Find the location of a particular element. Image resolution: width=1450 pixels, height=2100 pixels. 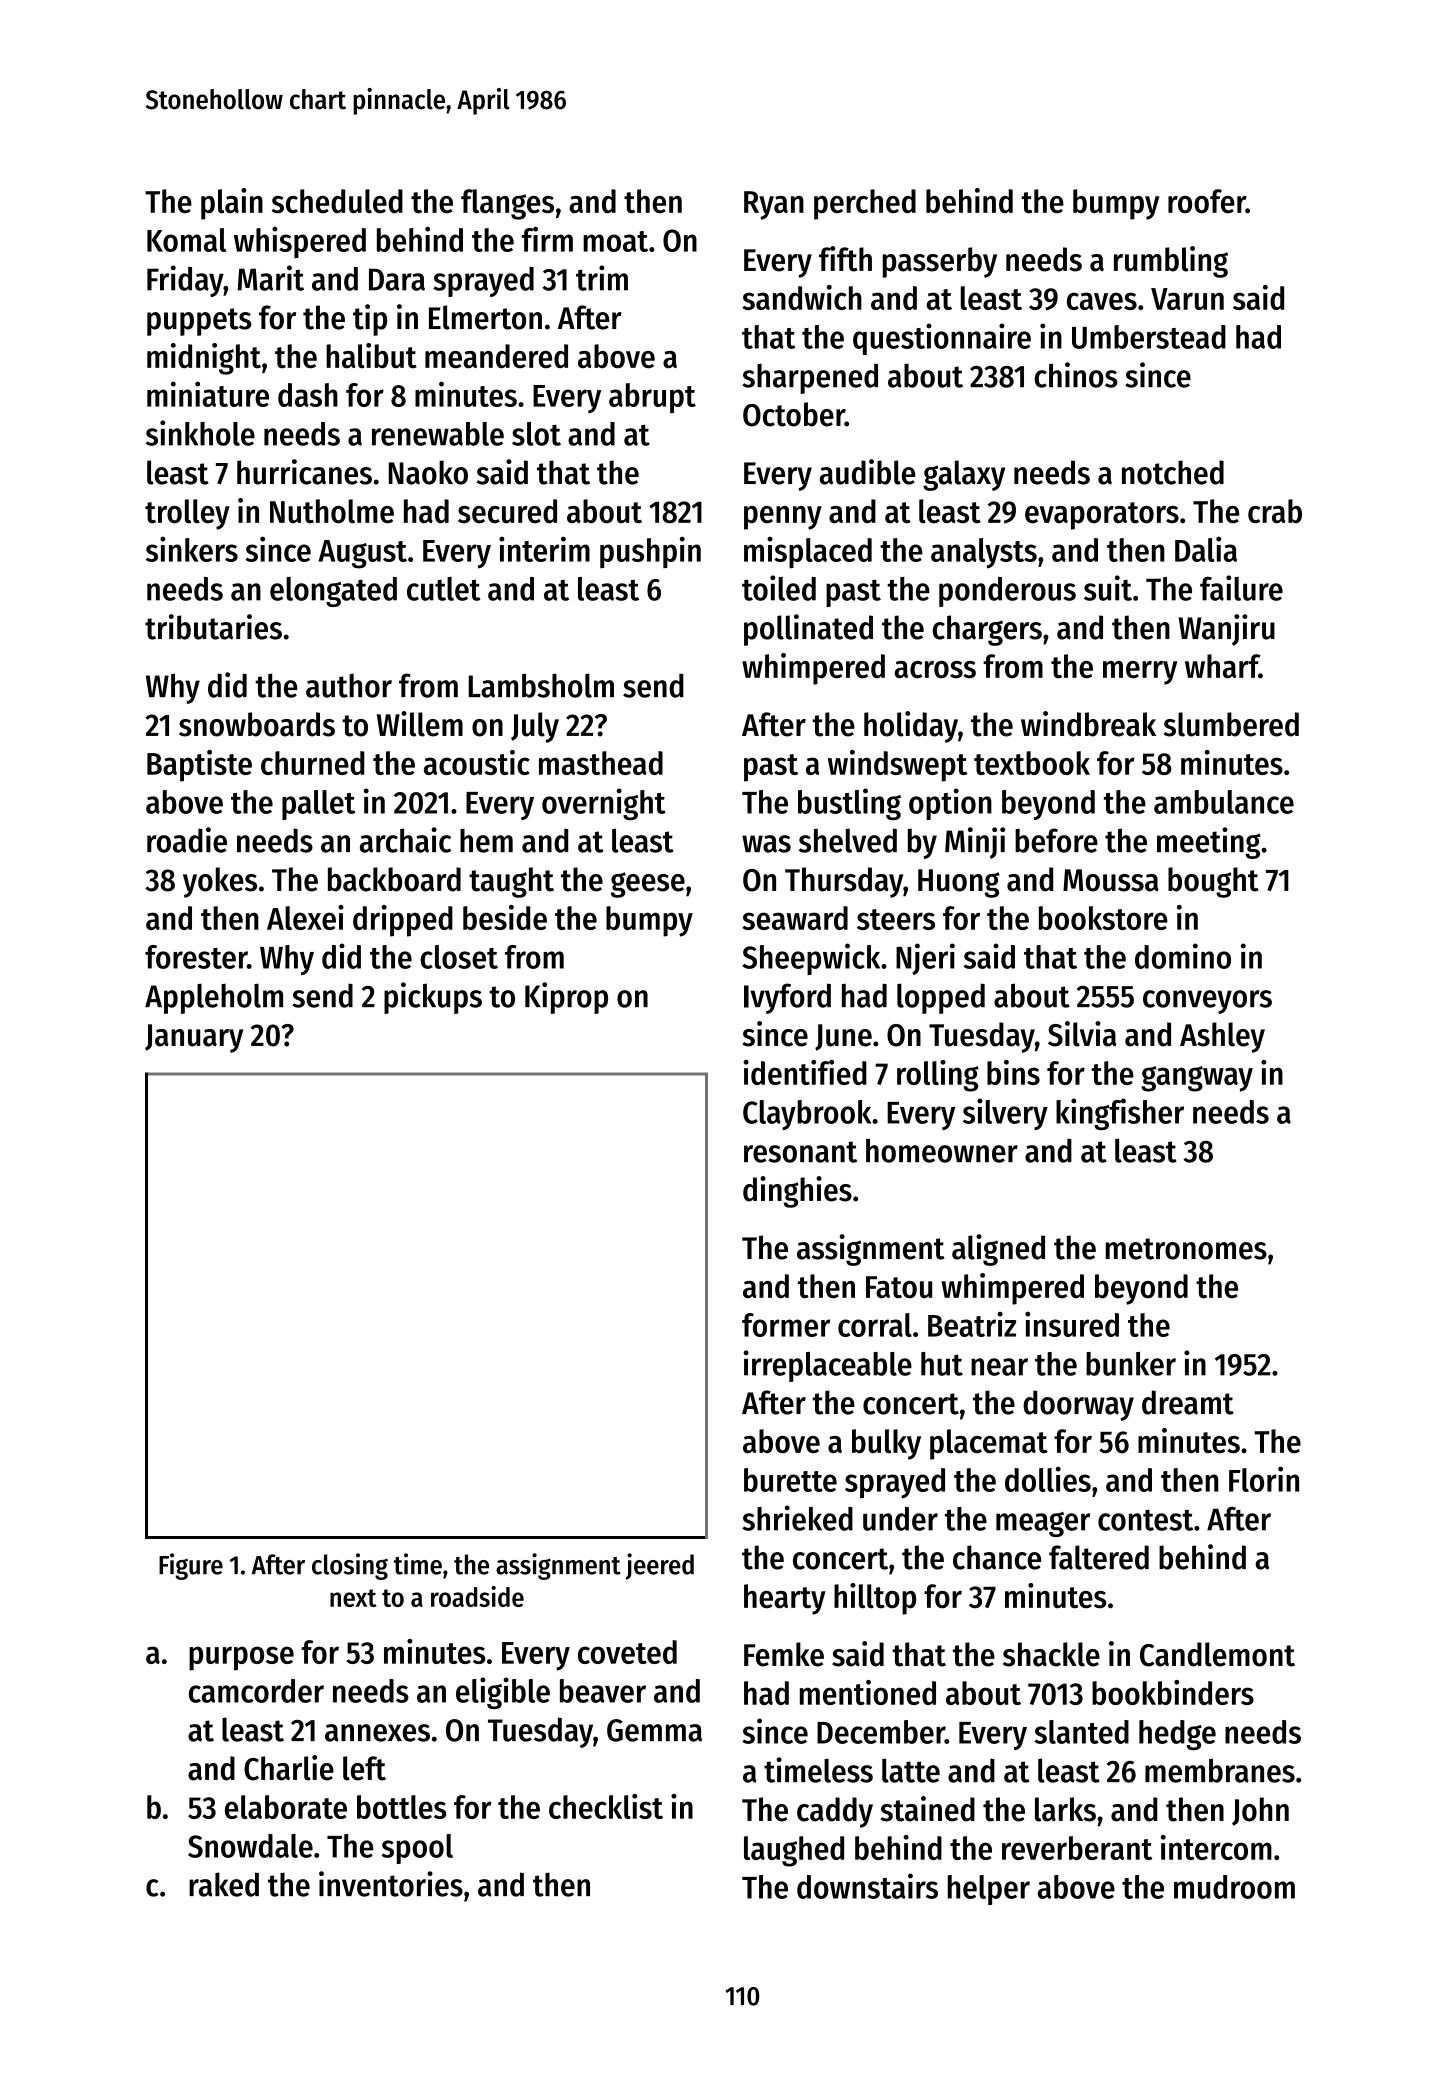

pallet is located at coordinates (318, 805).
